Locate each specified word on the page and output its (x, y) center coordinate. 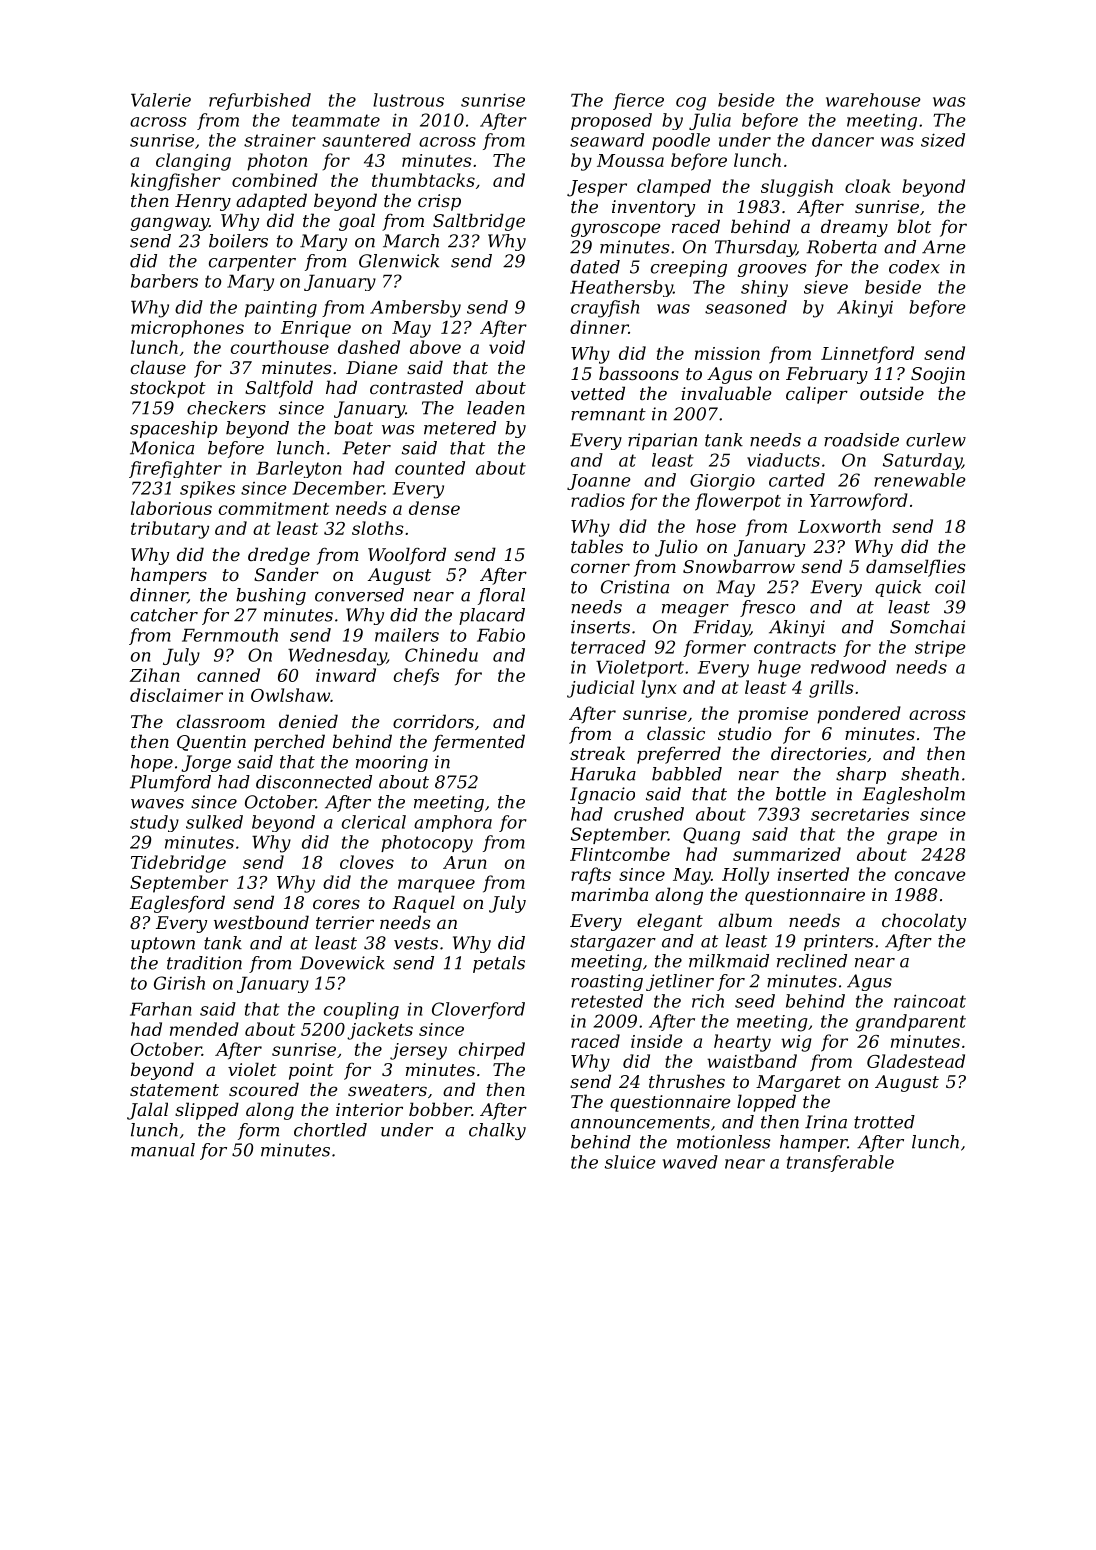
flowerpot (738, 502)
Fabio (501, 635)
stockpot (168, 389)
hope (152, 763)
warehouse (873, 100)
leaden (496, 408)
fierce (638, 101)
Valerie (161, 100)
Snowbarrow (739, 566)
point (311, 1071)
